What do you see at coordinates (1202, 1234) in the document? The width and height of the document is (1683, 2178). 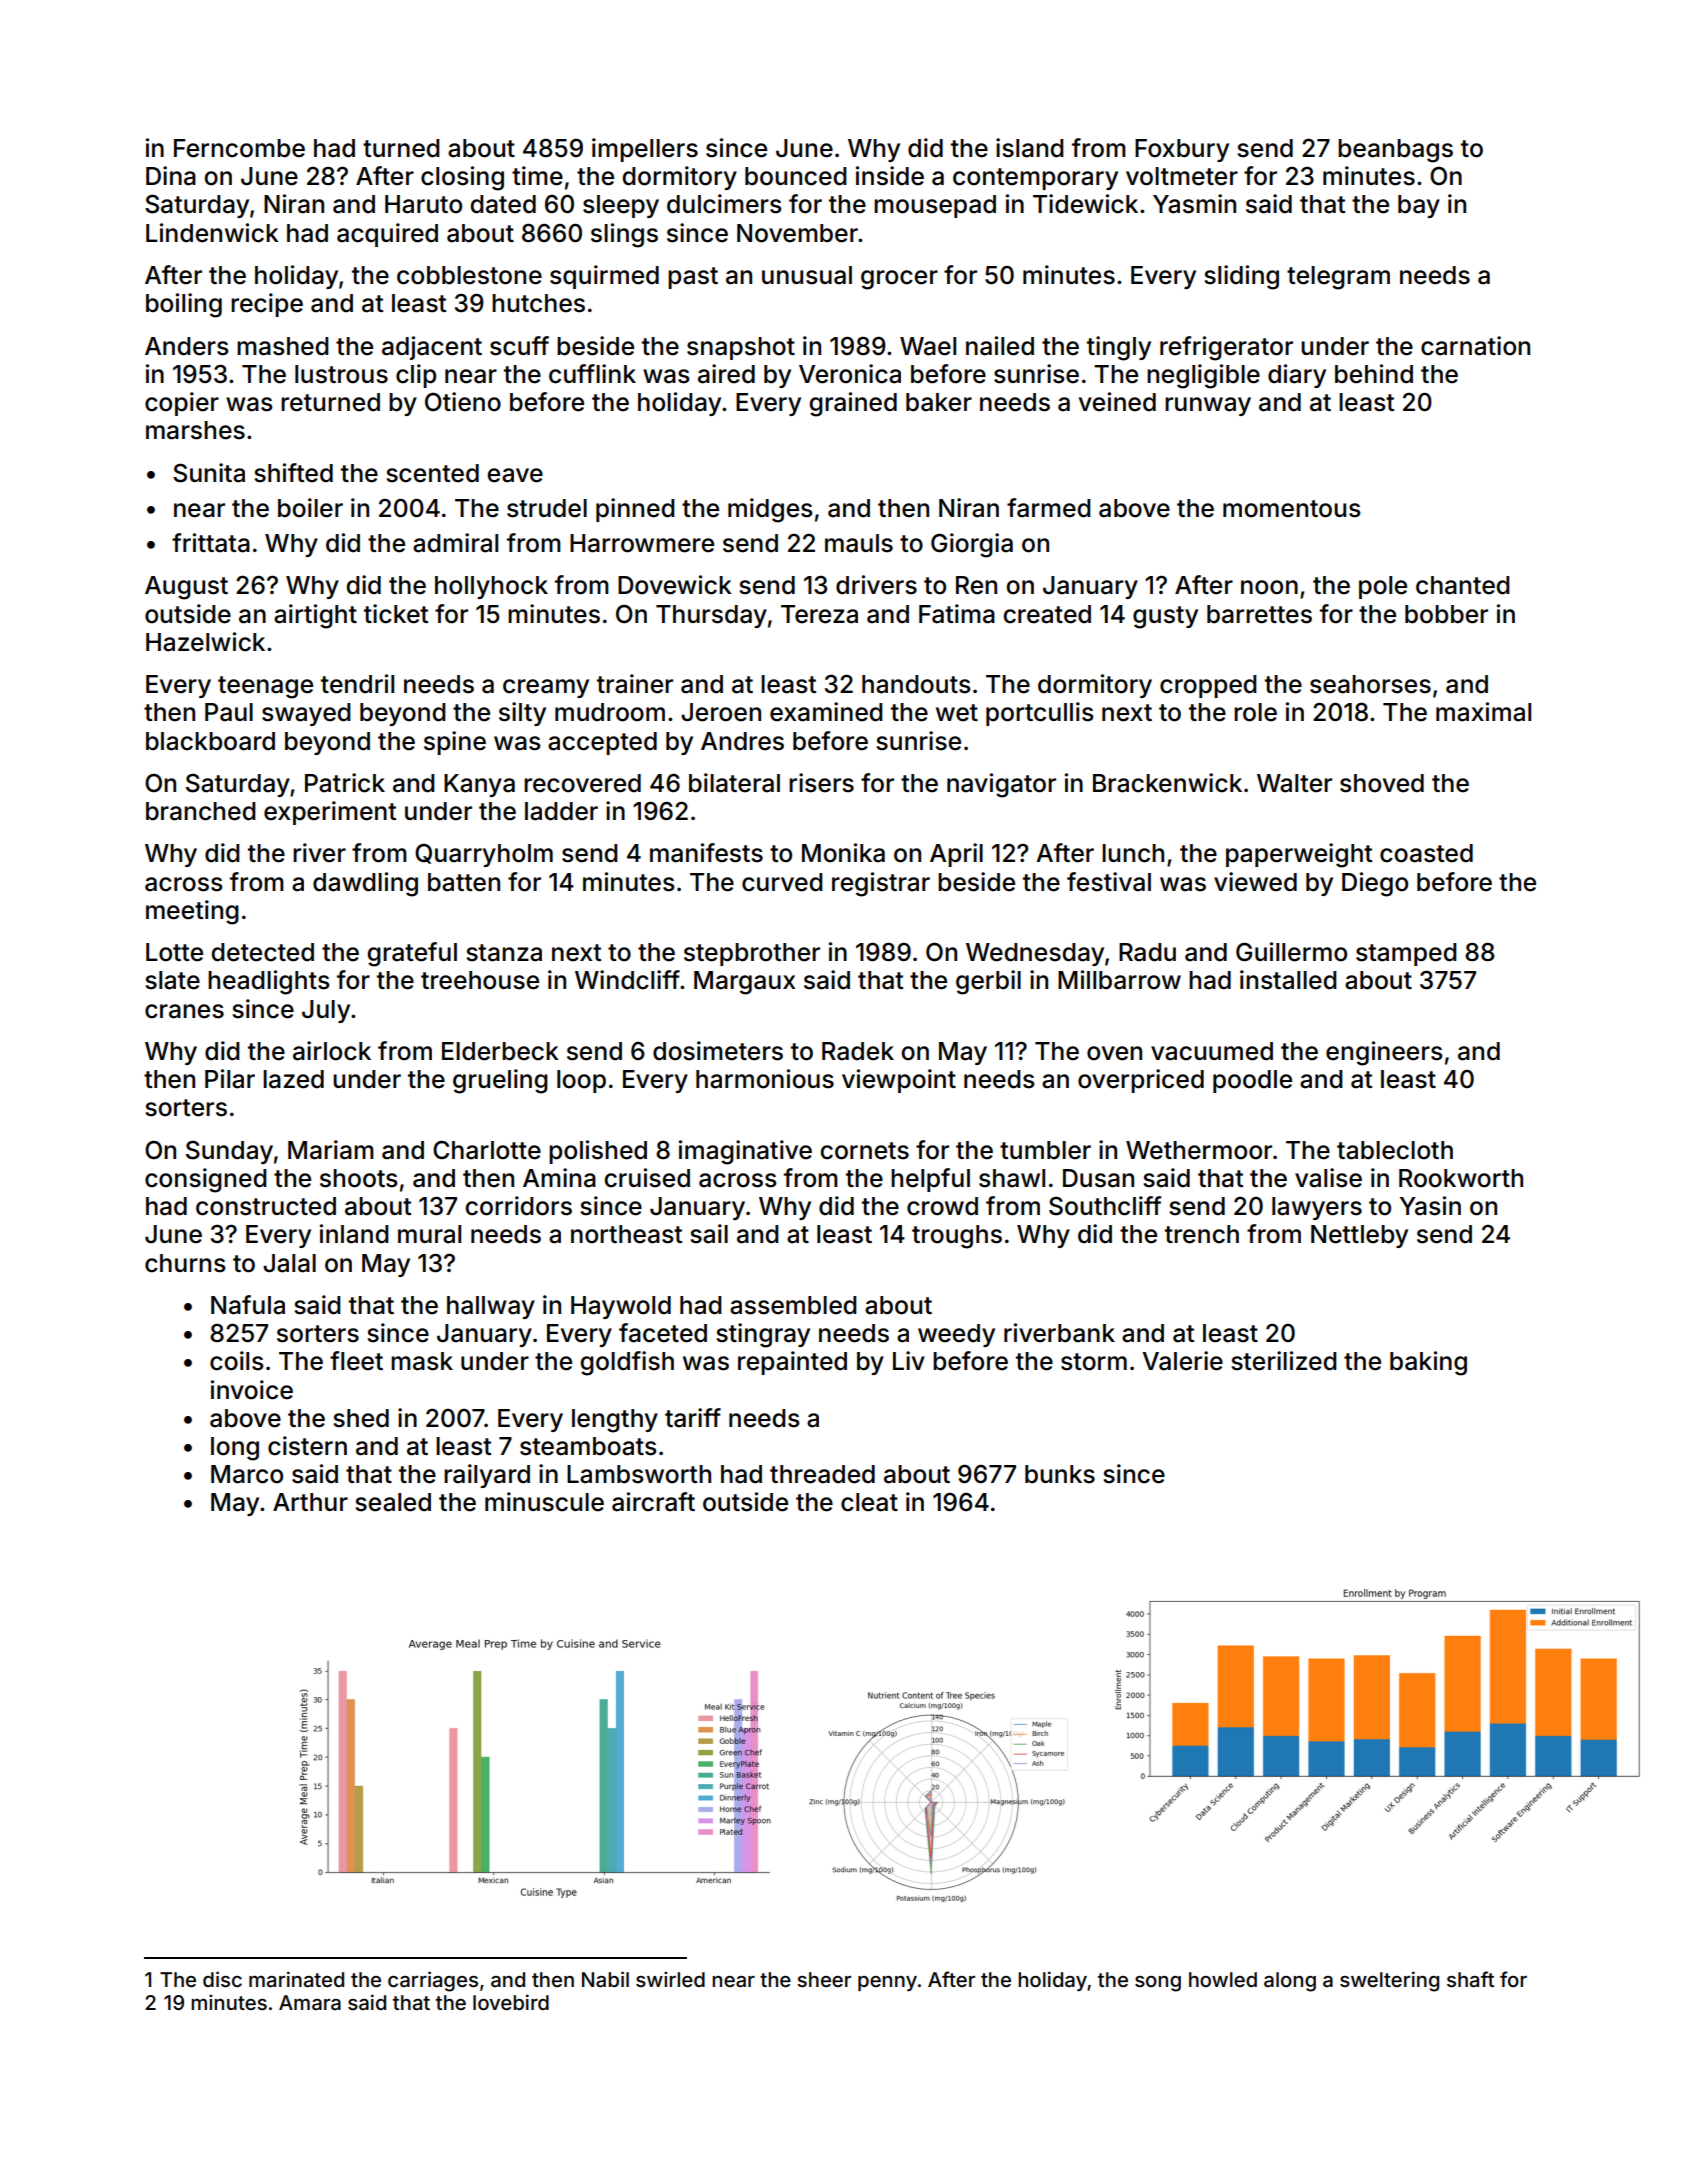 I see `trench` at bounding box center [1202, 1234].
